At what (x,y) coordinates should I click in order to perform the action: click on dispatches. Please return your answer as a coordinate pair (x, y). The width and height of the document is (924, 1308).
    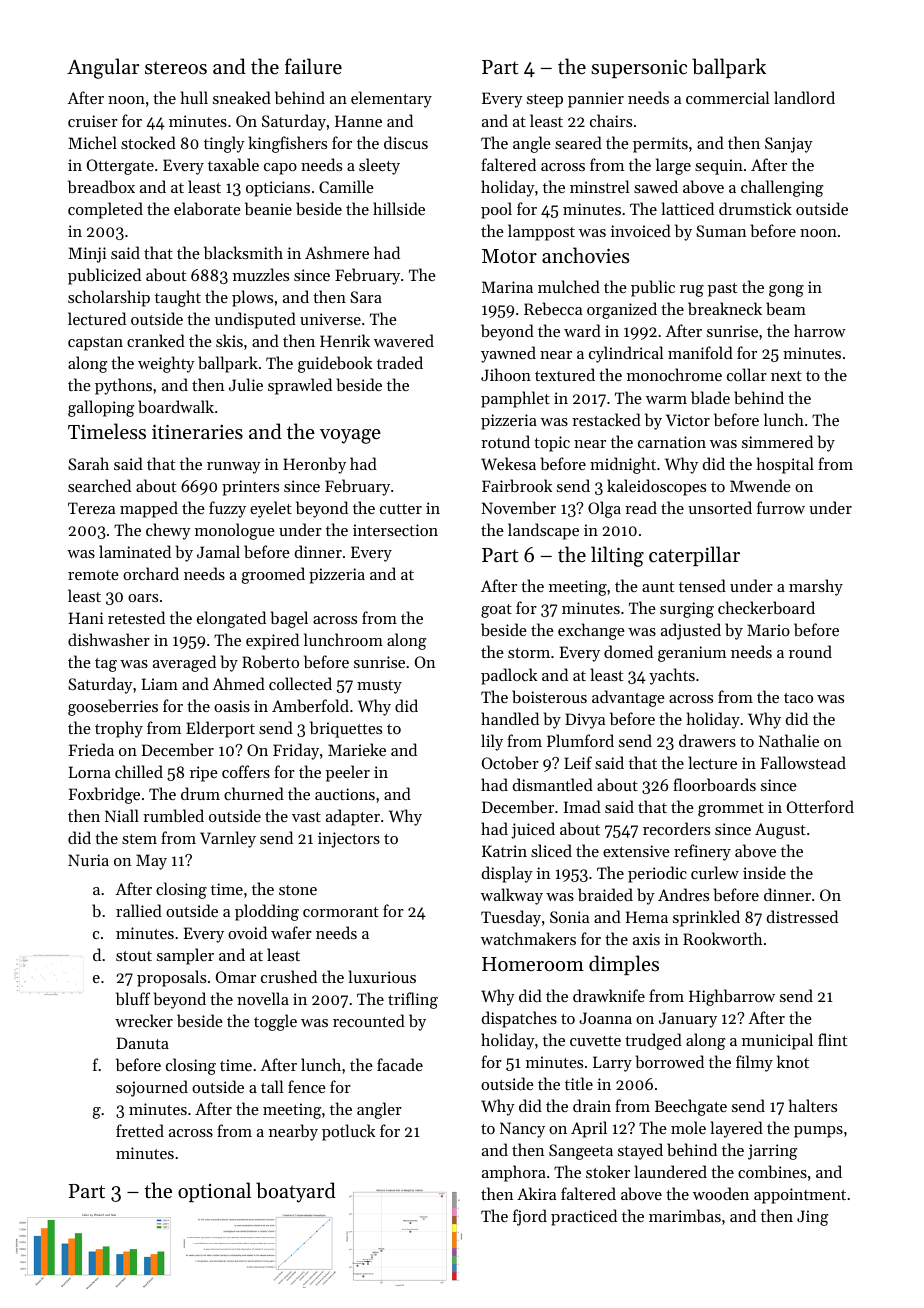
    Looking at the image, I should click on (519, 1019).
